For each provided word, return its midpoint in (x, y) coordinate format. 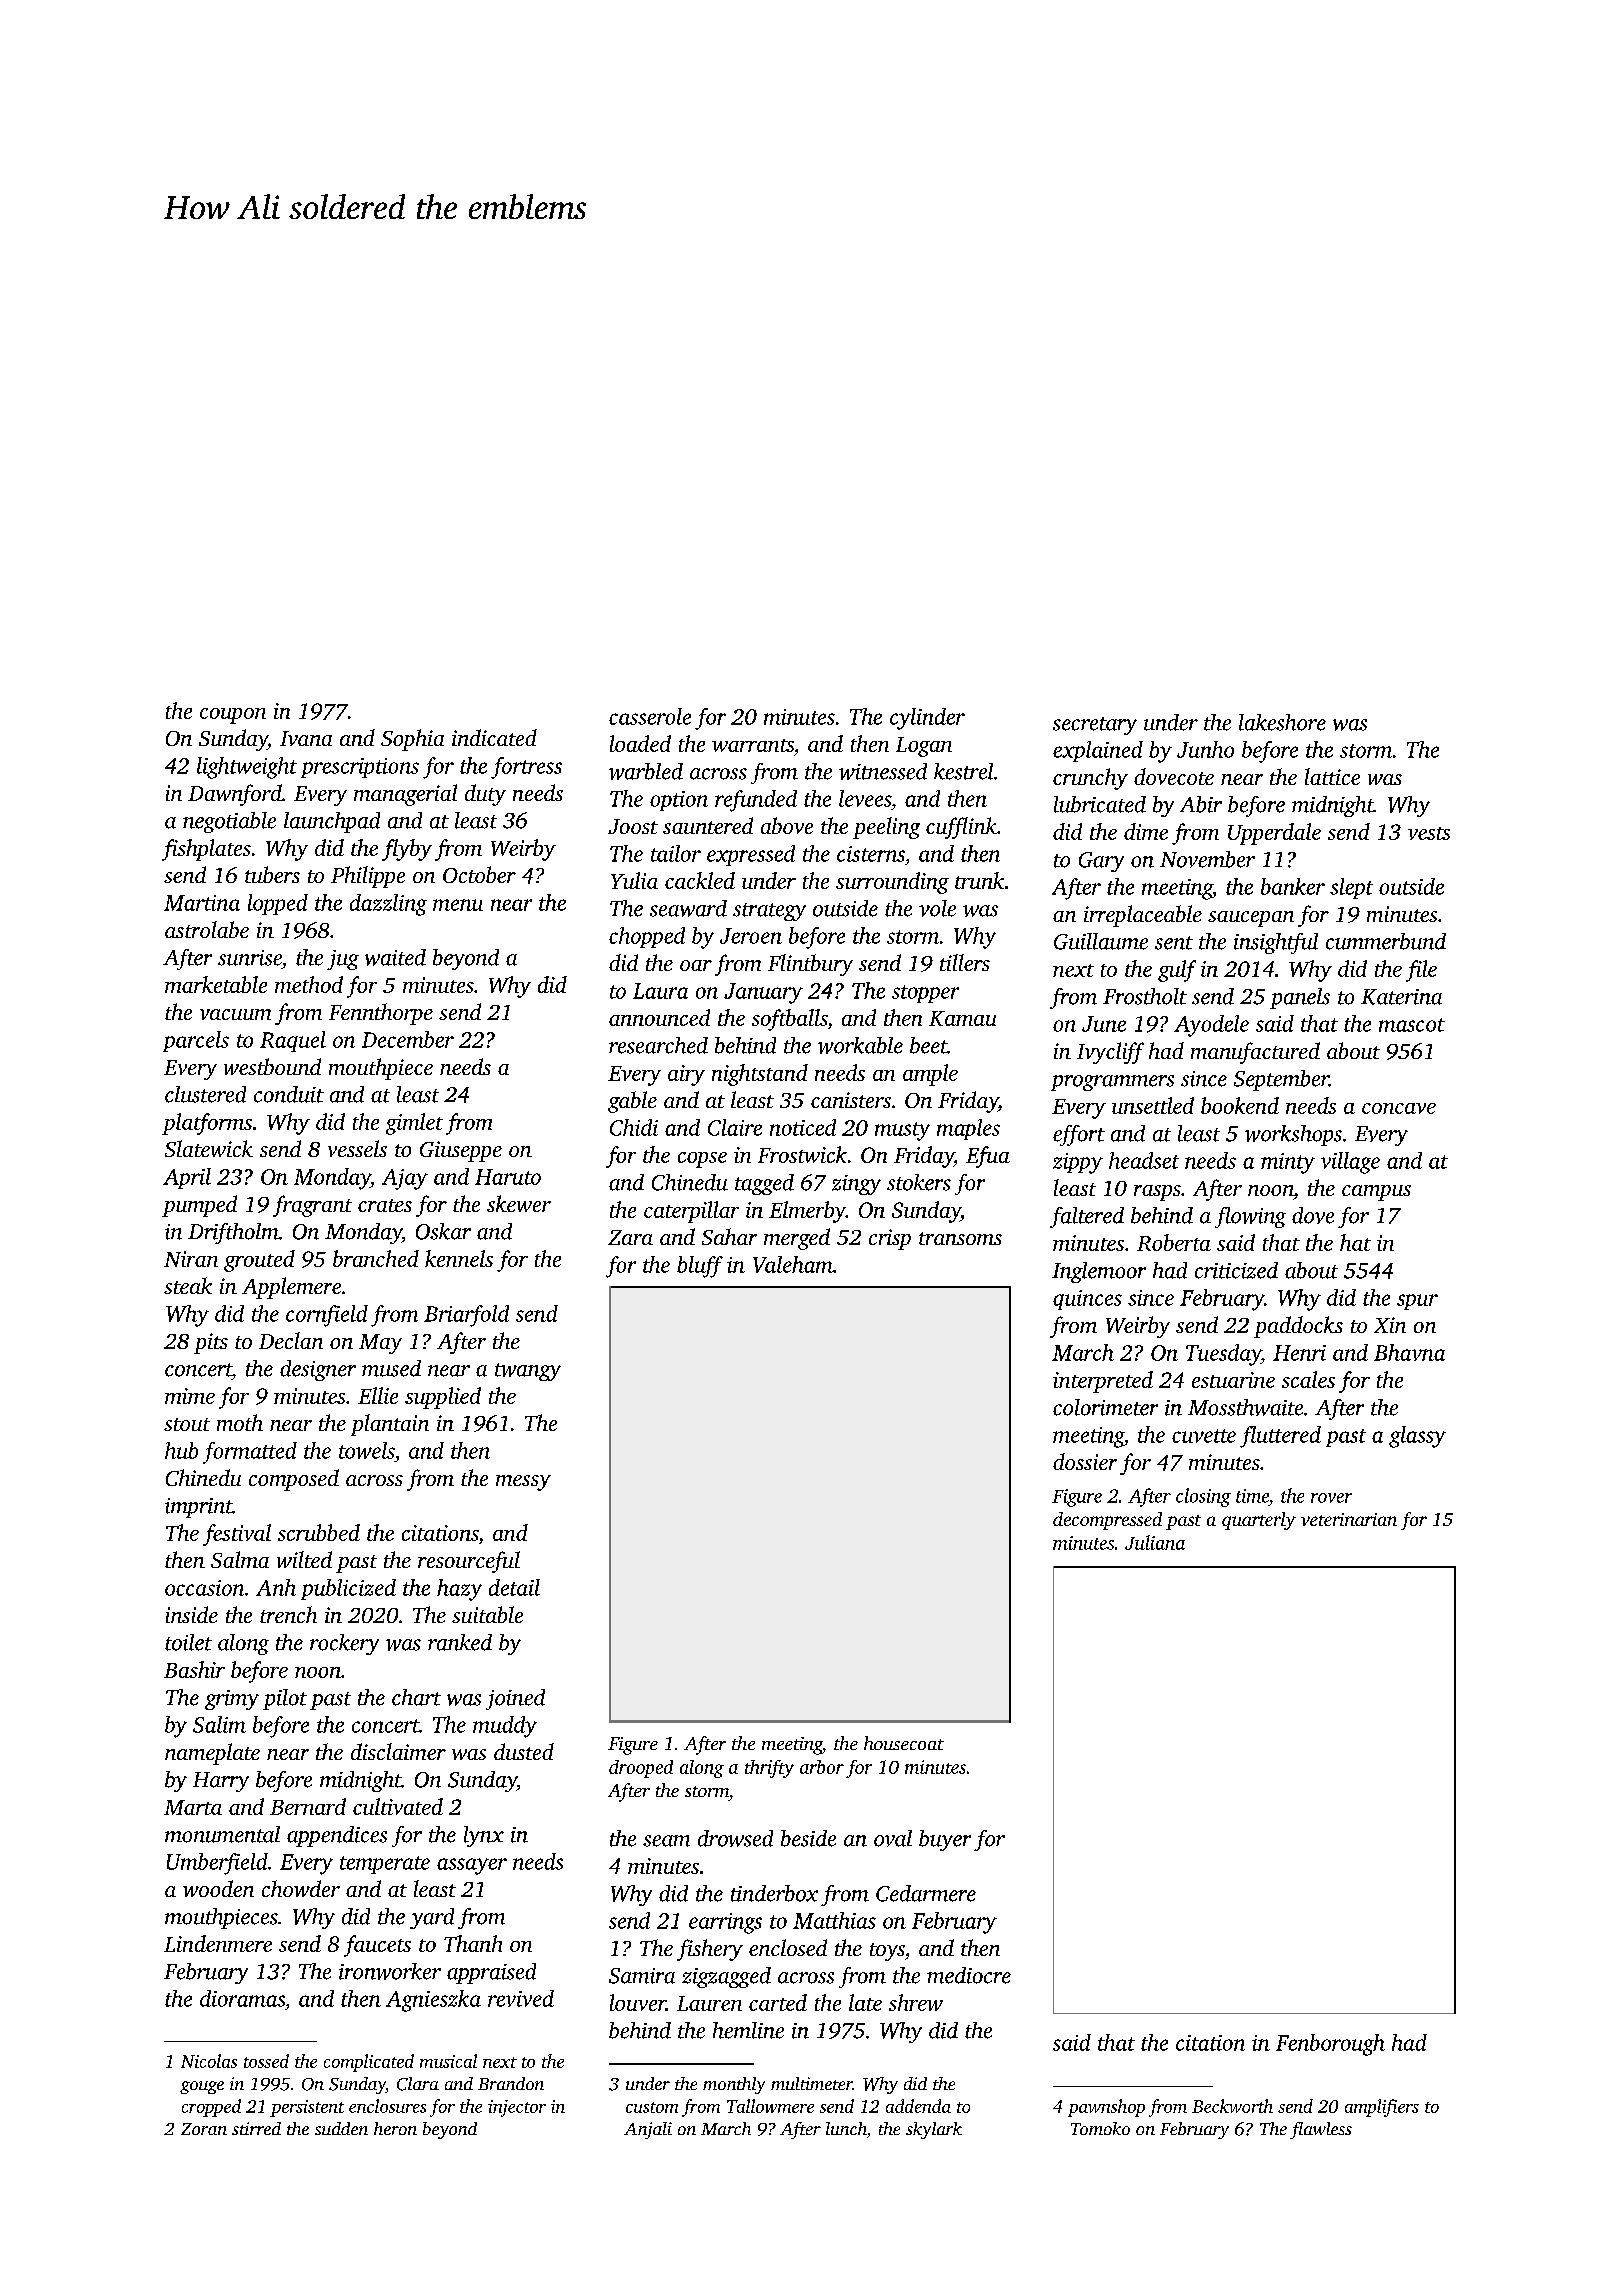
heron (395, 2128)
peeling (886, 828)
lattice (1332, 776)
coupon (233, 716)
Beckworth (1232, 2106)
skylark (934, 2130)
